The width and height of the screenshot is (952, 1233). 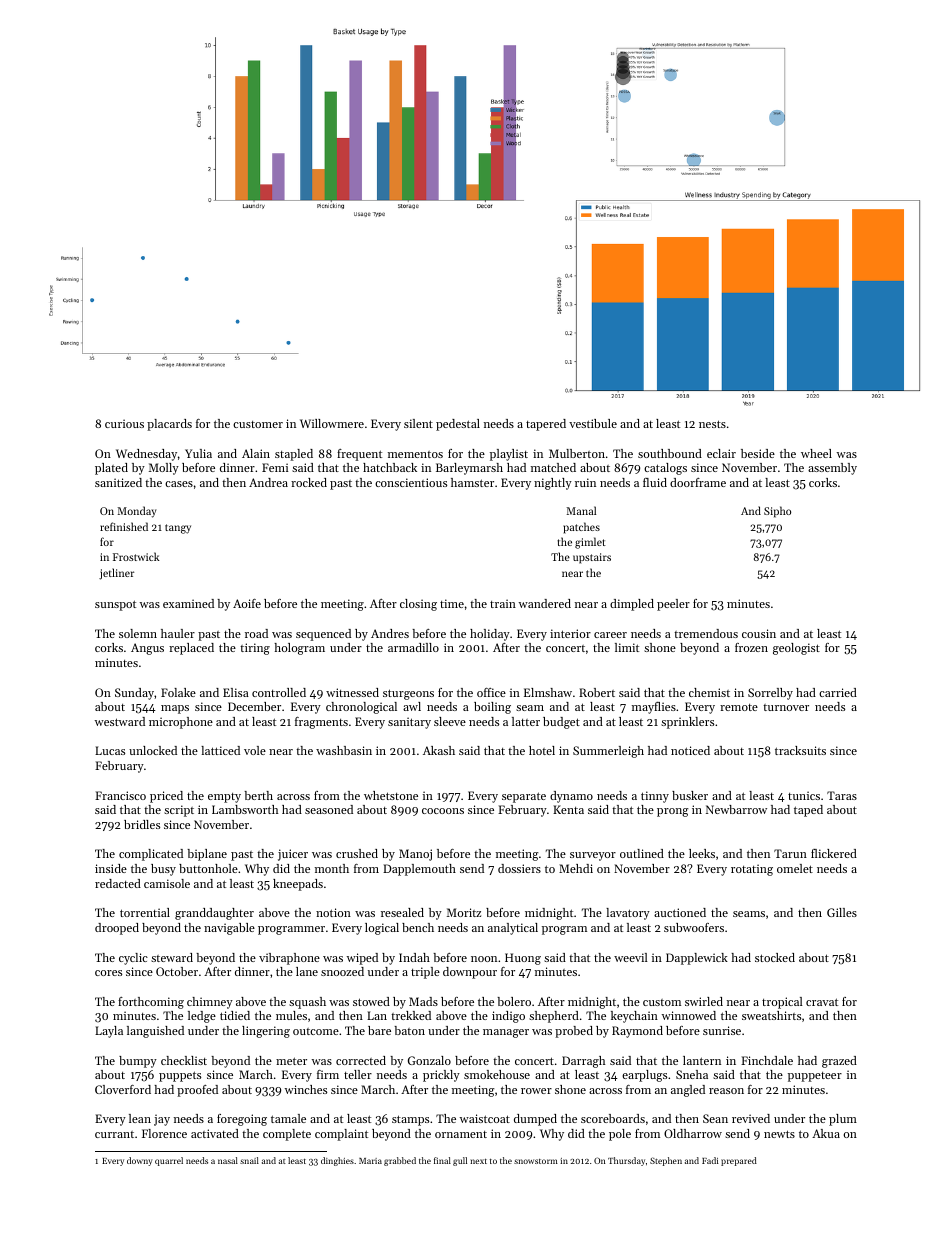 What do you see at coordinates (247, 603) in the screenshot?
I see `Aoife` at bounding box center [247, 603].
